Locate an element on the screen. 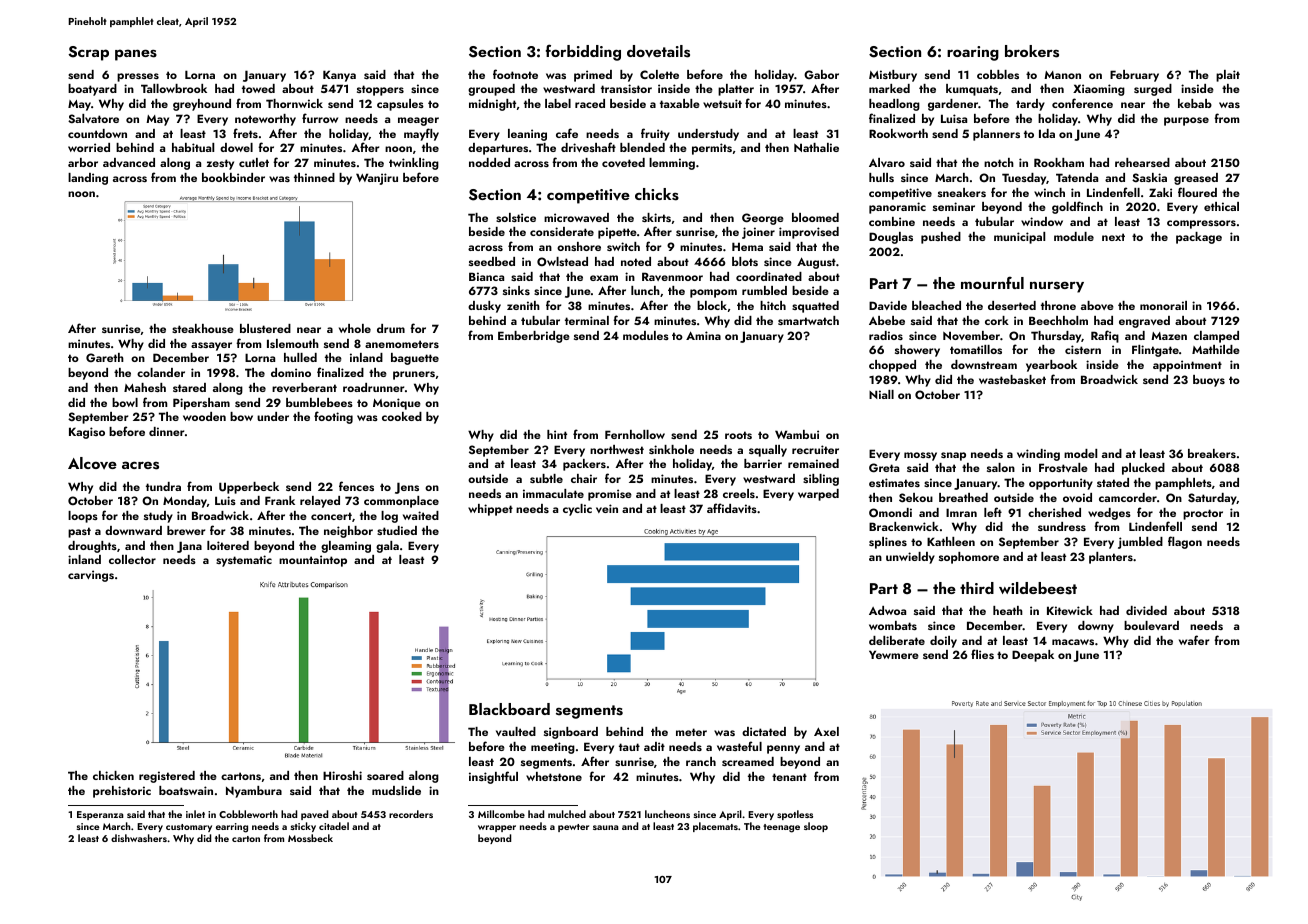  carvings is located at coordinates (91, 576).
